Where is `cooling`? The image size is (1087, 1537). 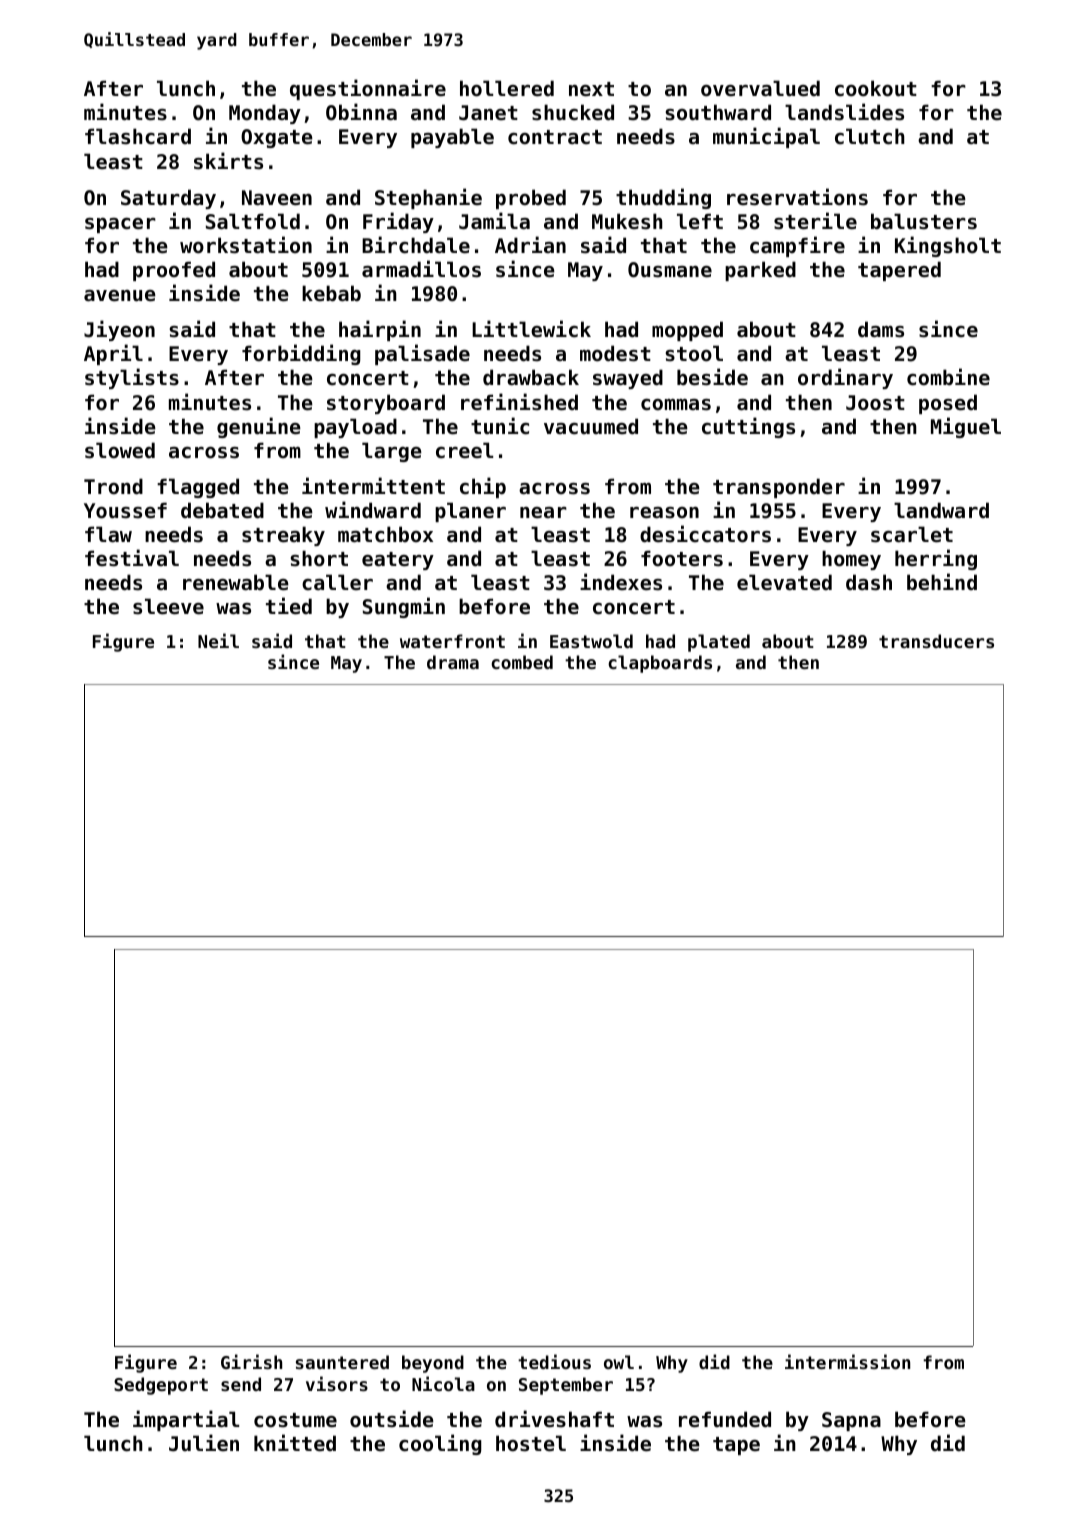
cooling is located at coordinates (440, 1444).
